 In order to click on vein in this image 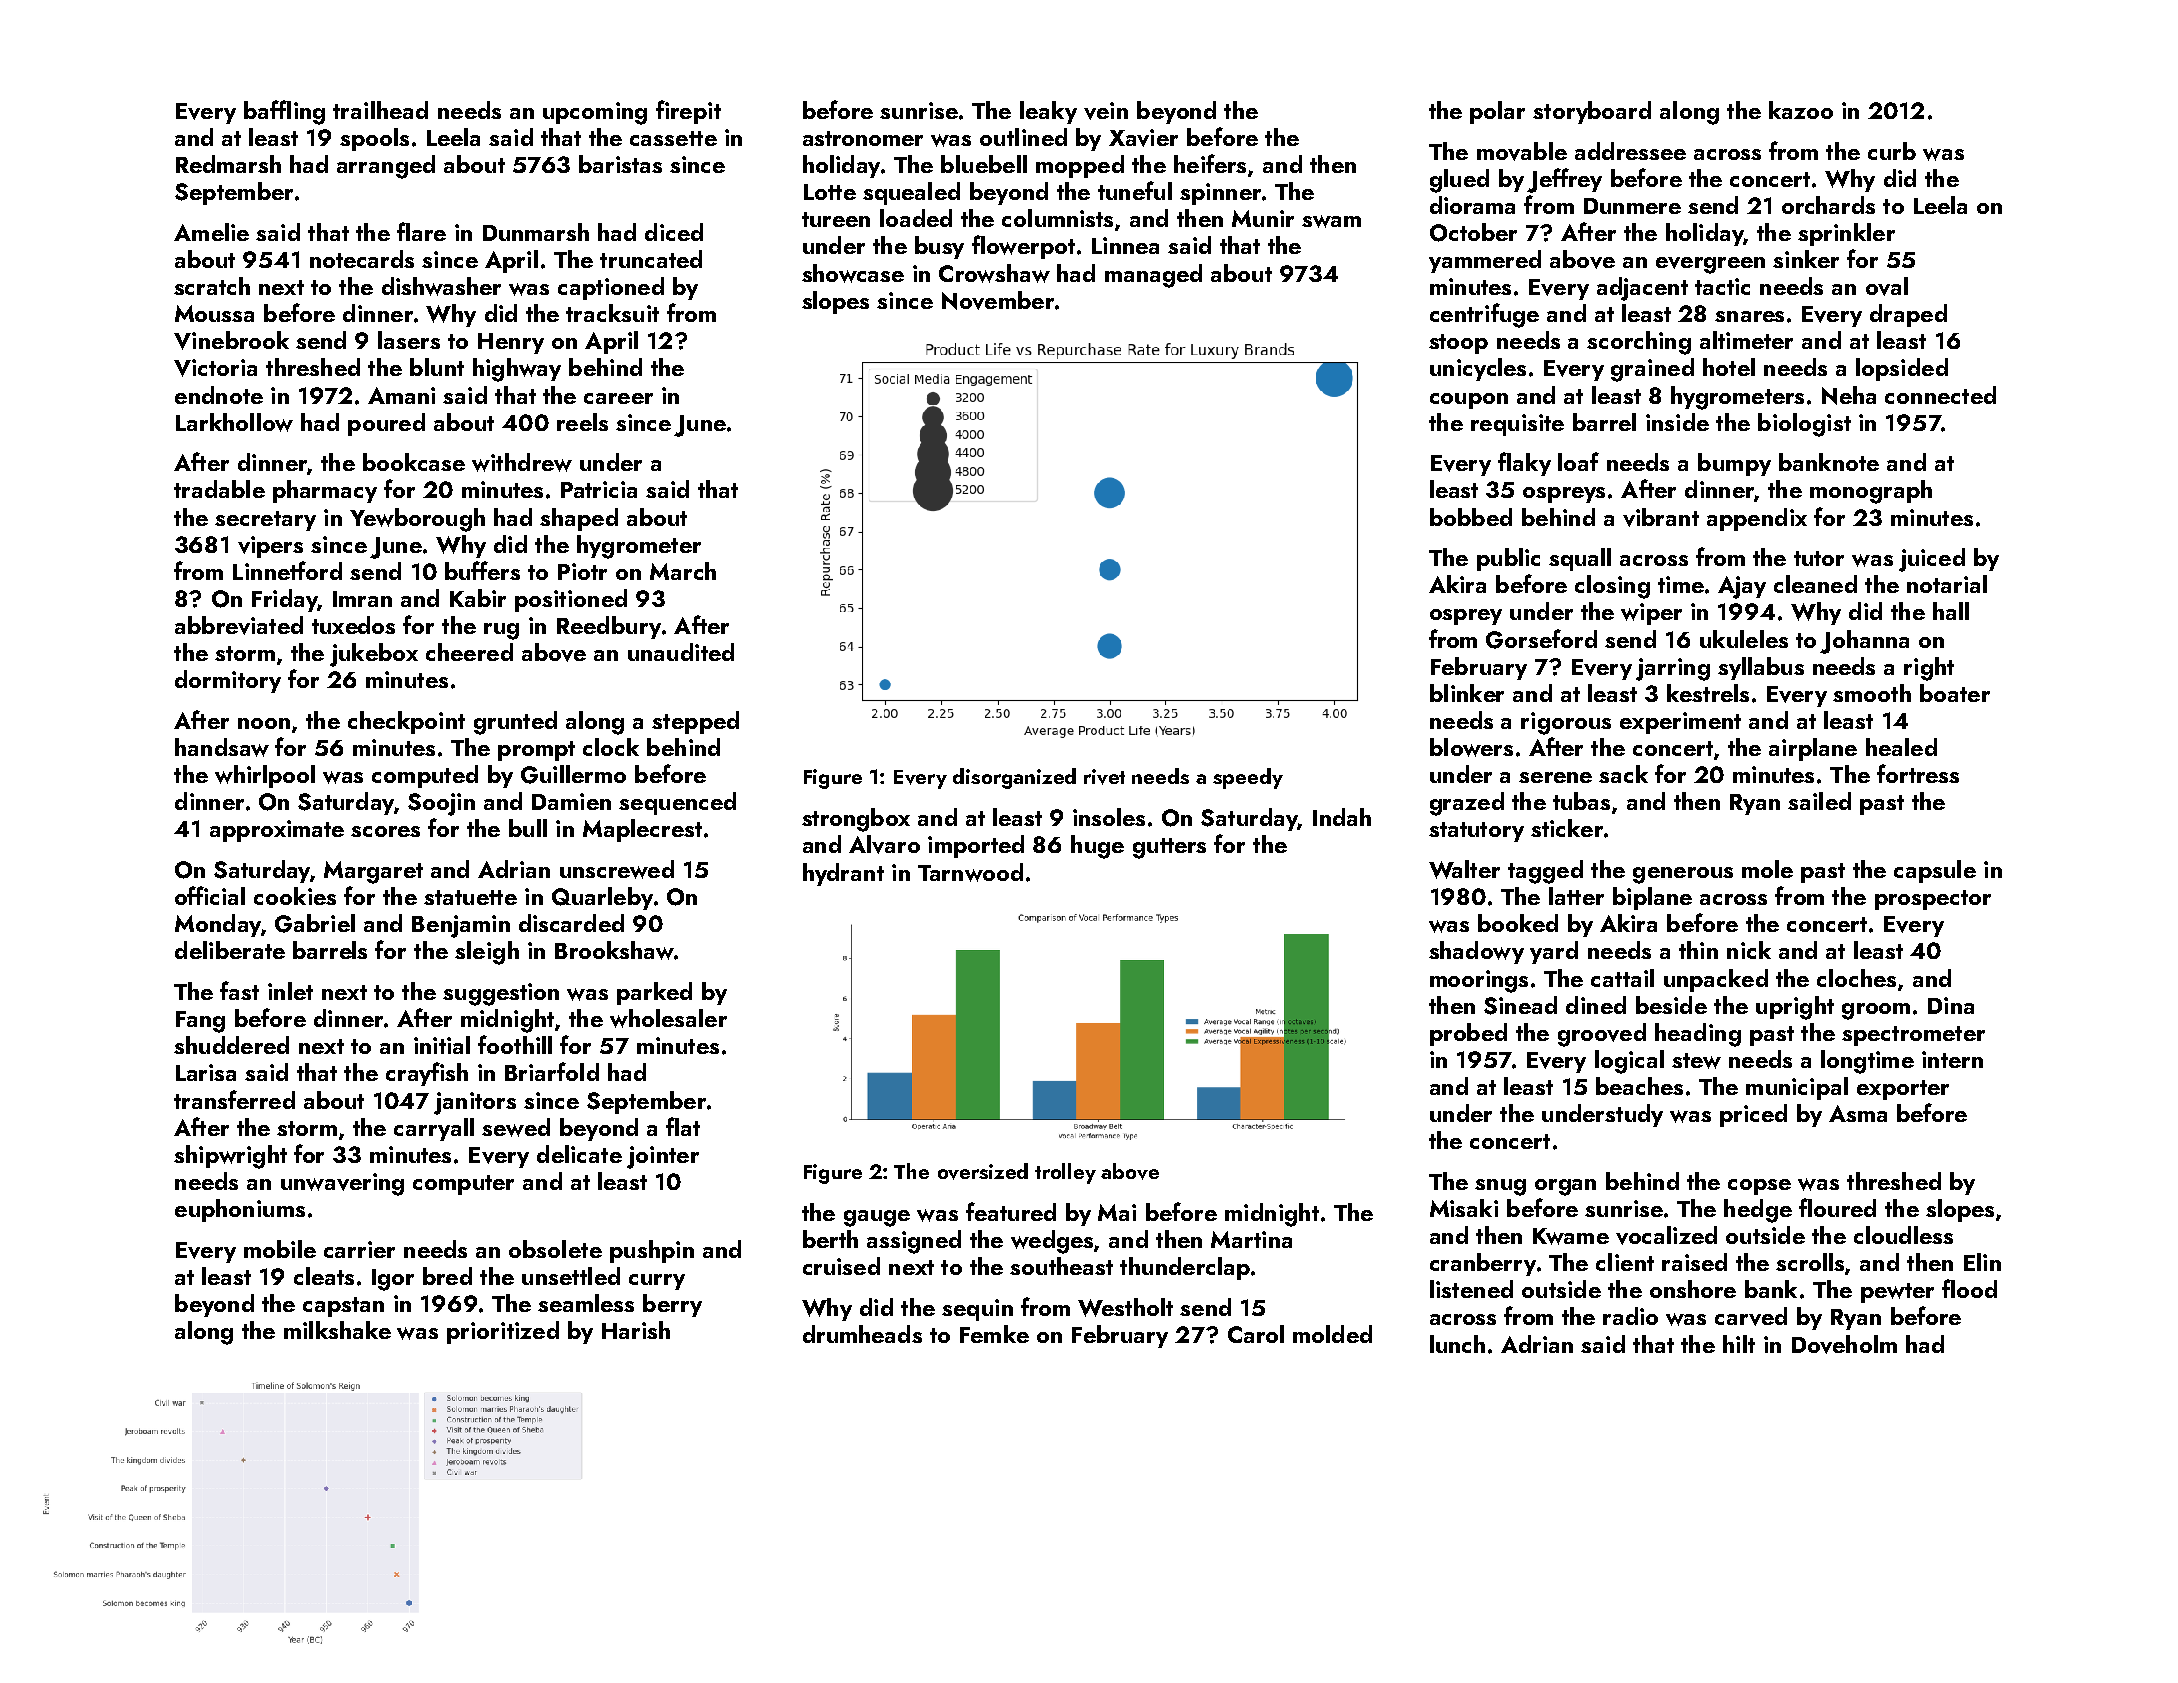, I will do `click(1106, 111)`.
